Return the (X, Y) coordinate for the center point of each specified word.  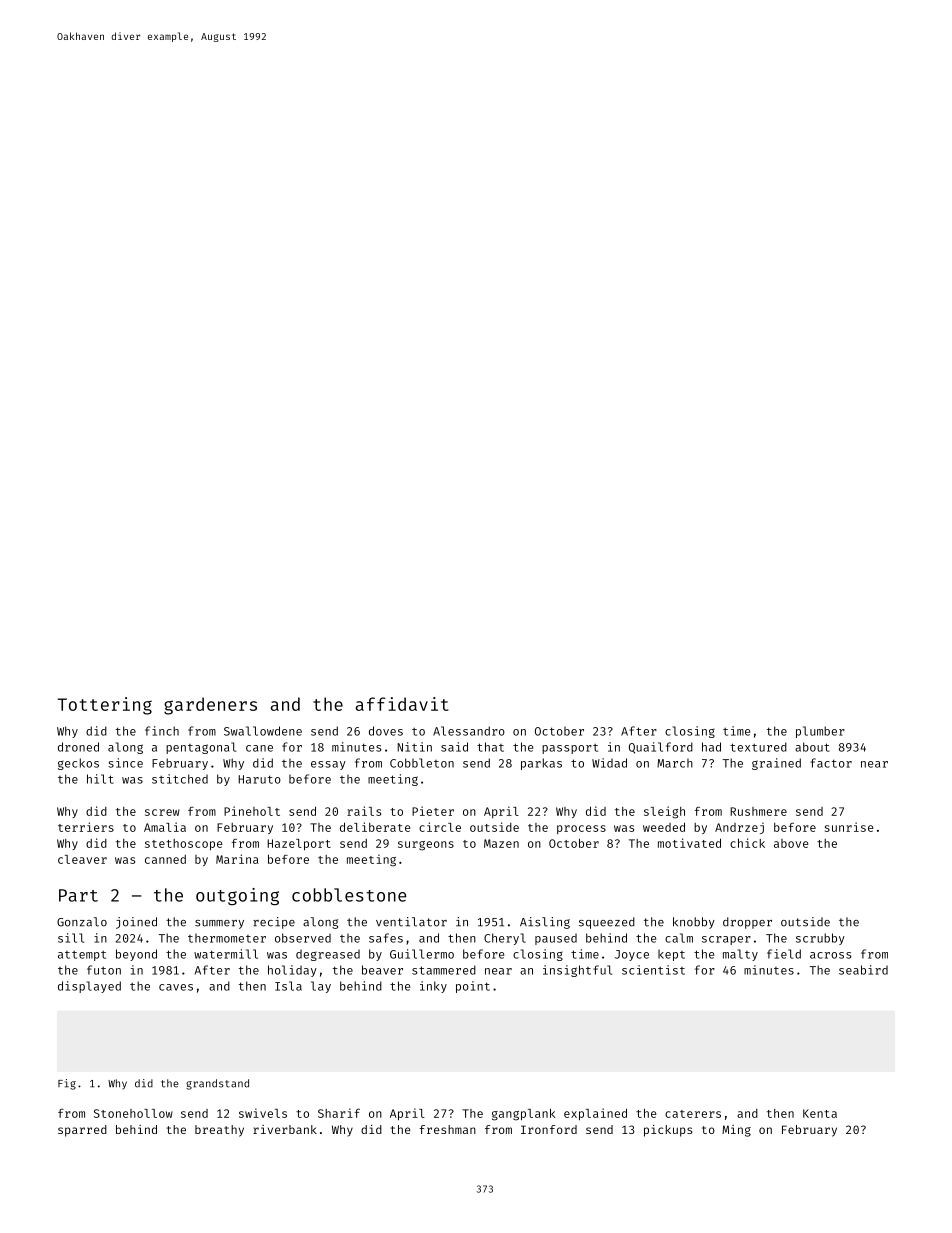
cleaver (82, 859)
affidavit (402, 704)
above (791, 843)
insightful (577, 971)
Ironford (549, 1129)
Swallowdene (263, 731)
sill (71, 938)
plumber (820, 732)
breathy (219, 1131)
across (830, 955)
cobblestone (349, 895)
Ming (736, 1131)
